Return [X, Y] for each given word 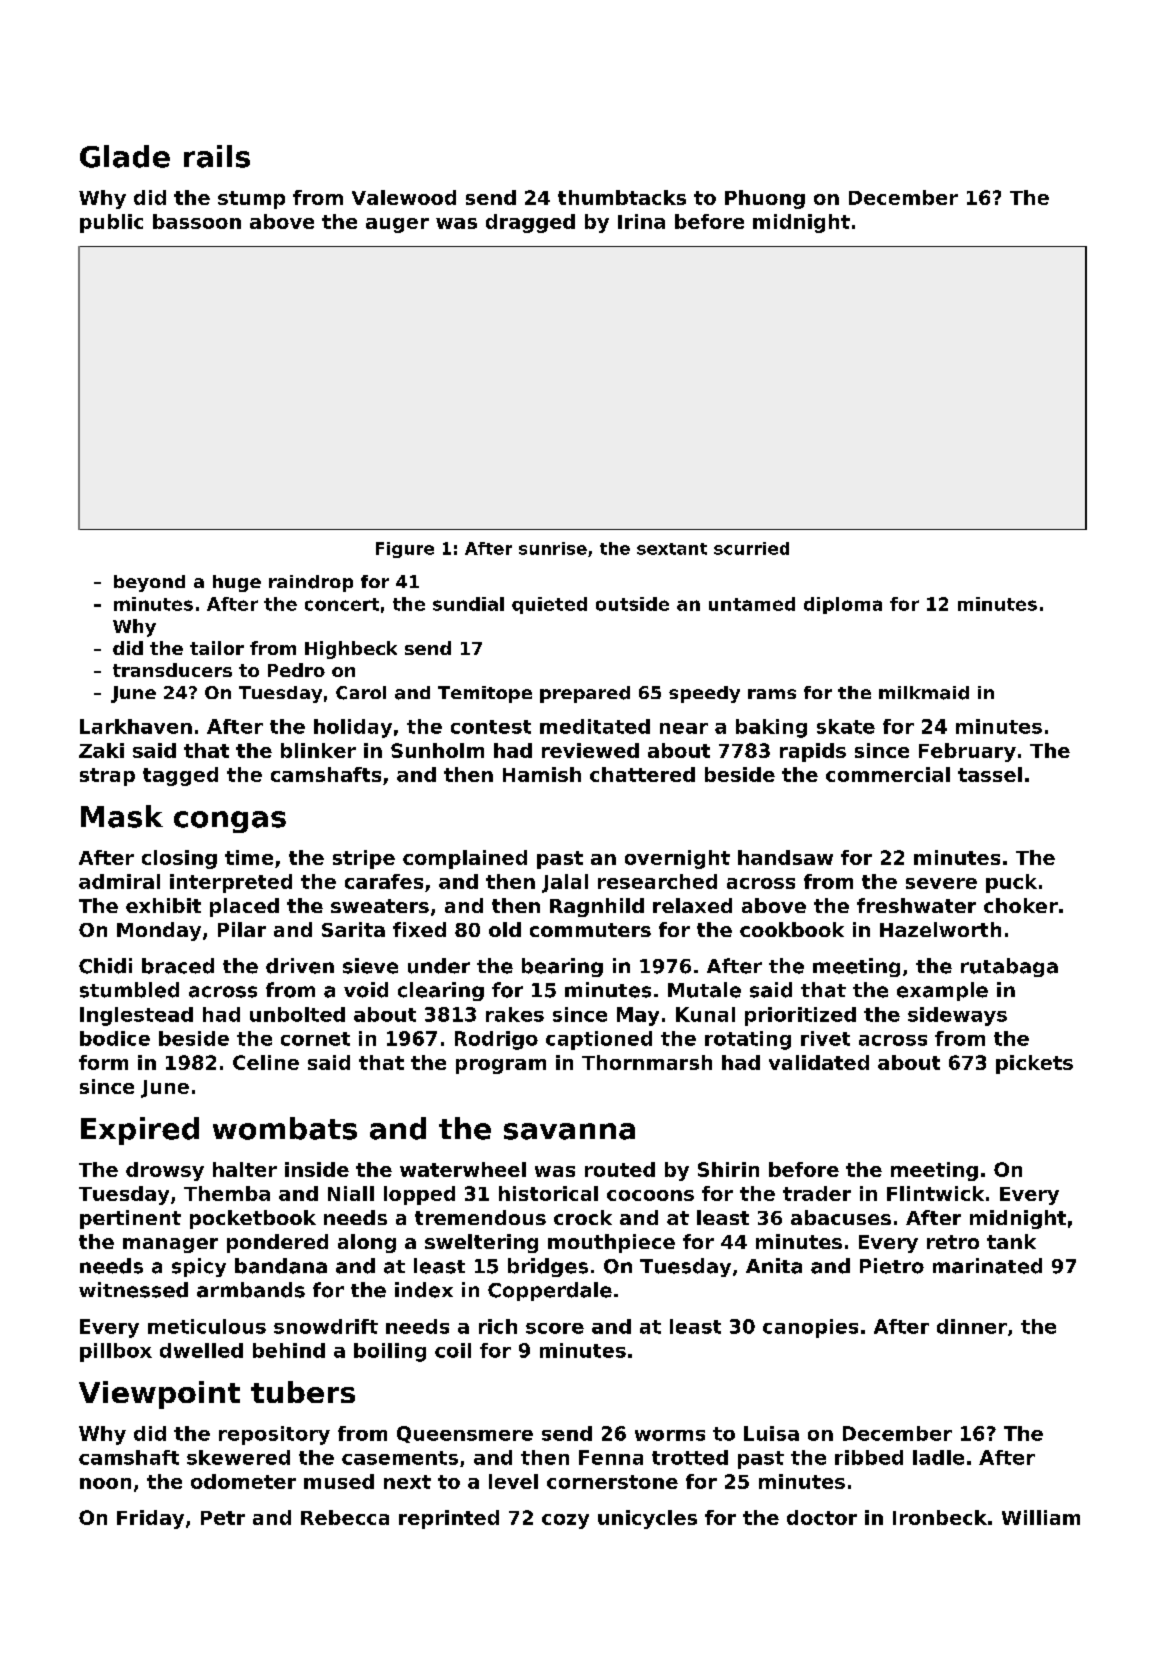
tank [1011, 1241]
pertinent [130, 1219]
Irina [641, 221]
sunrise [553, 548]
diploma [843, 605]
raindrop [311, 583]
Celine [266, 1062]
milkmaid [924, 693]
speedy [704, 694]
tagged [180, 776]
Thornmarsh [647, 1062]
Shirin [728, 1169]
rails [217, 156]
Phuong [765, 199]
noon [105, 1483]
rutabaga [1009, 967]
